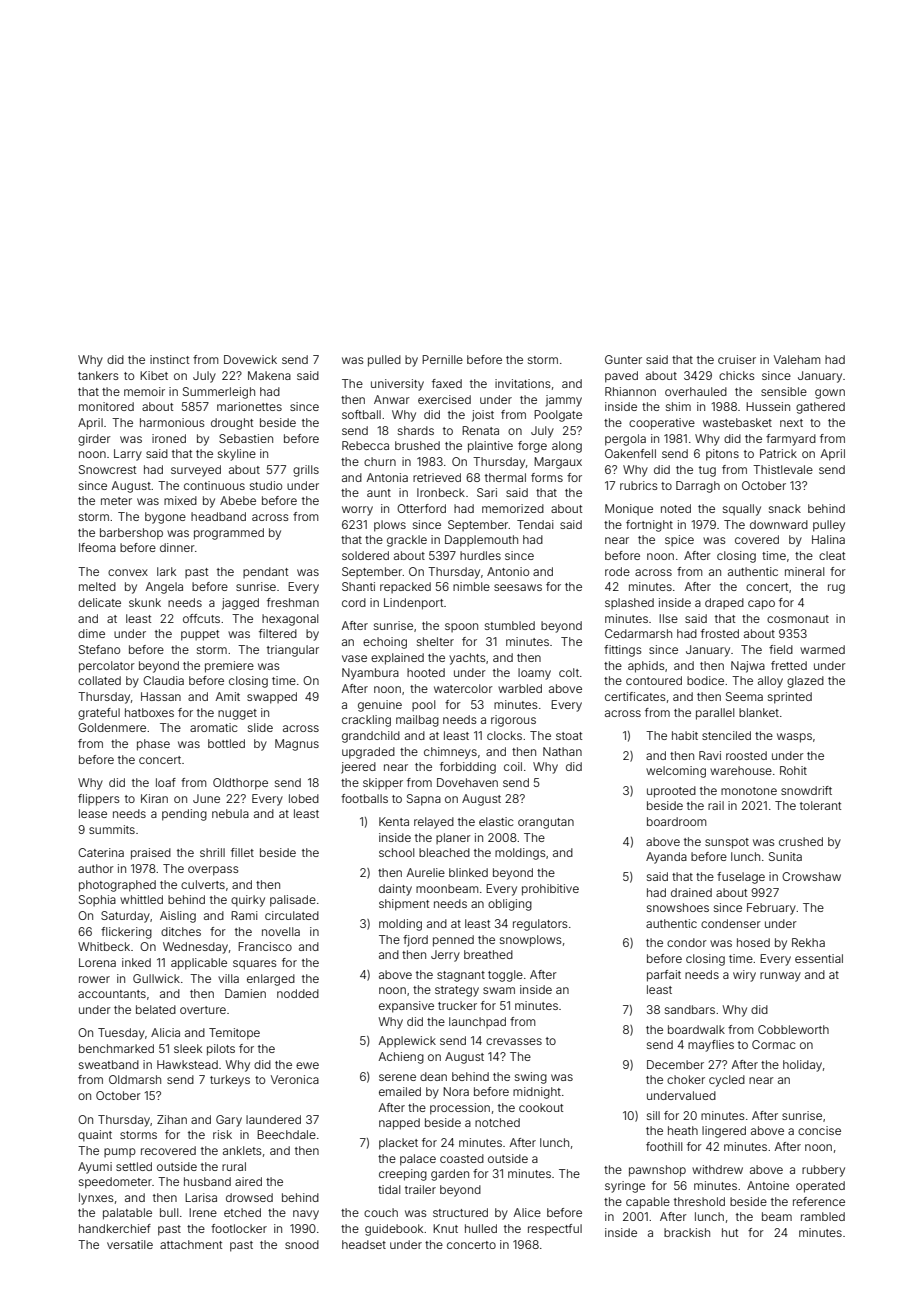  I want to click on author, so click(96, 868).
